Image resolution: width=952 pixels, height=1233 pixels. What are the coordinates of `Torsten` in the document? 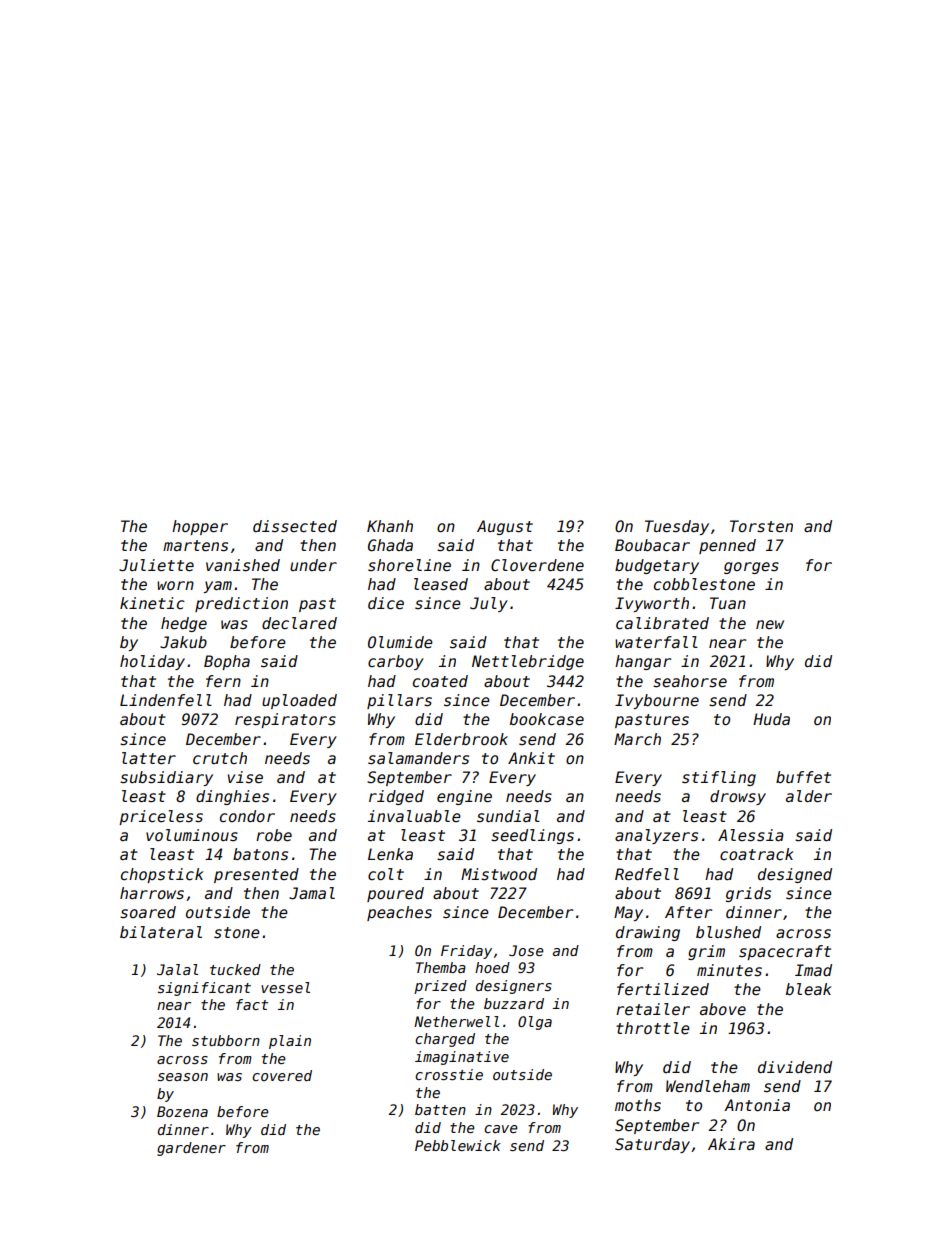 It's located at (761, 526).
